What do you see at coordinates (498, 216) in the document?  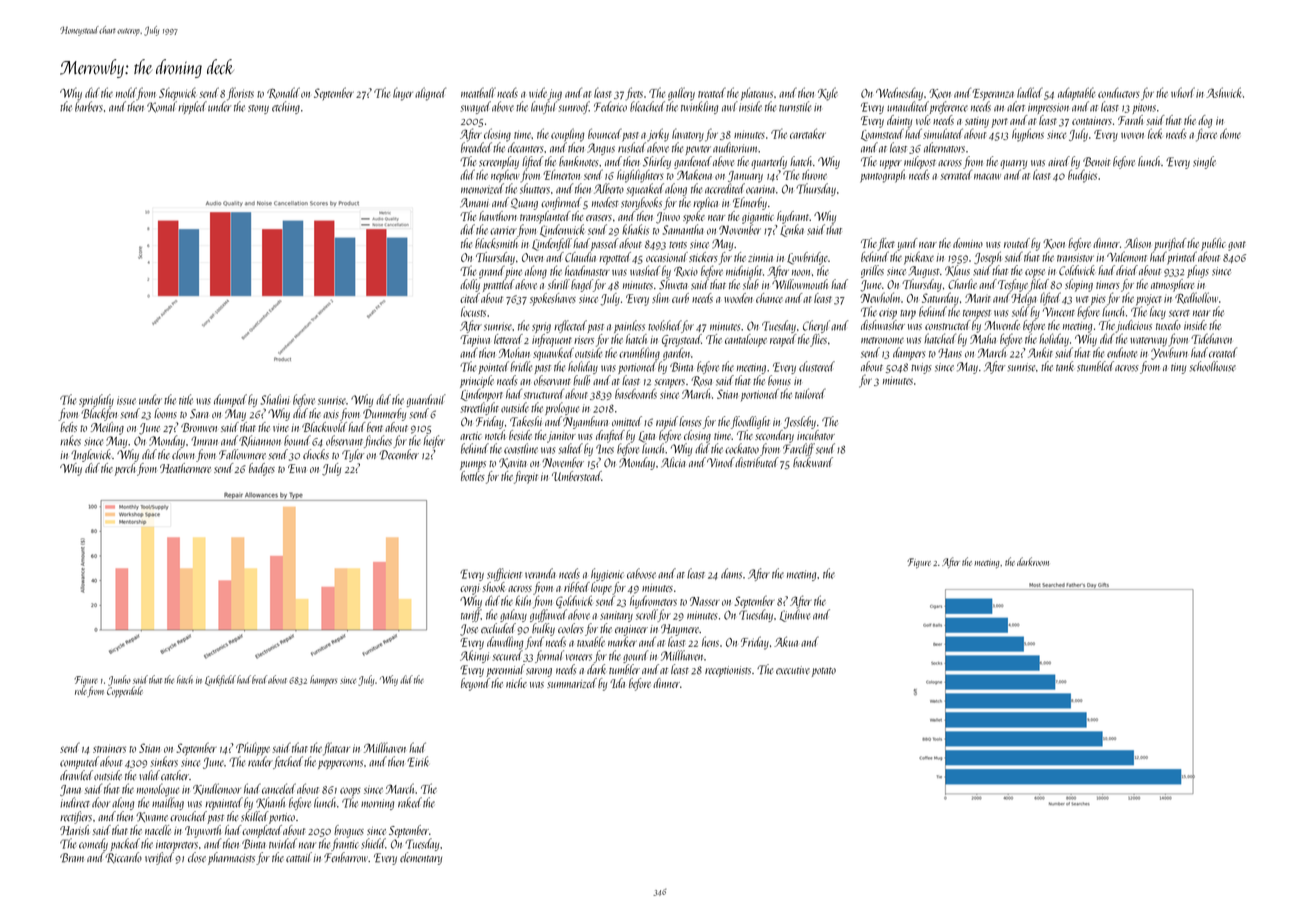 I see `hawthorn` at bounding box center [498, 216].
